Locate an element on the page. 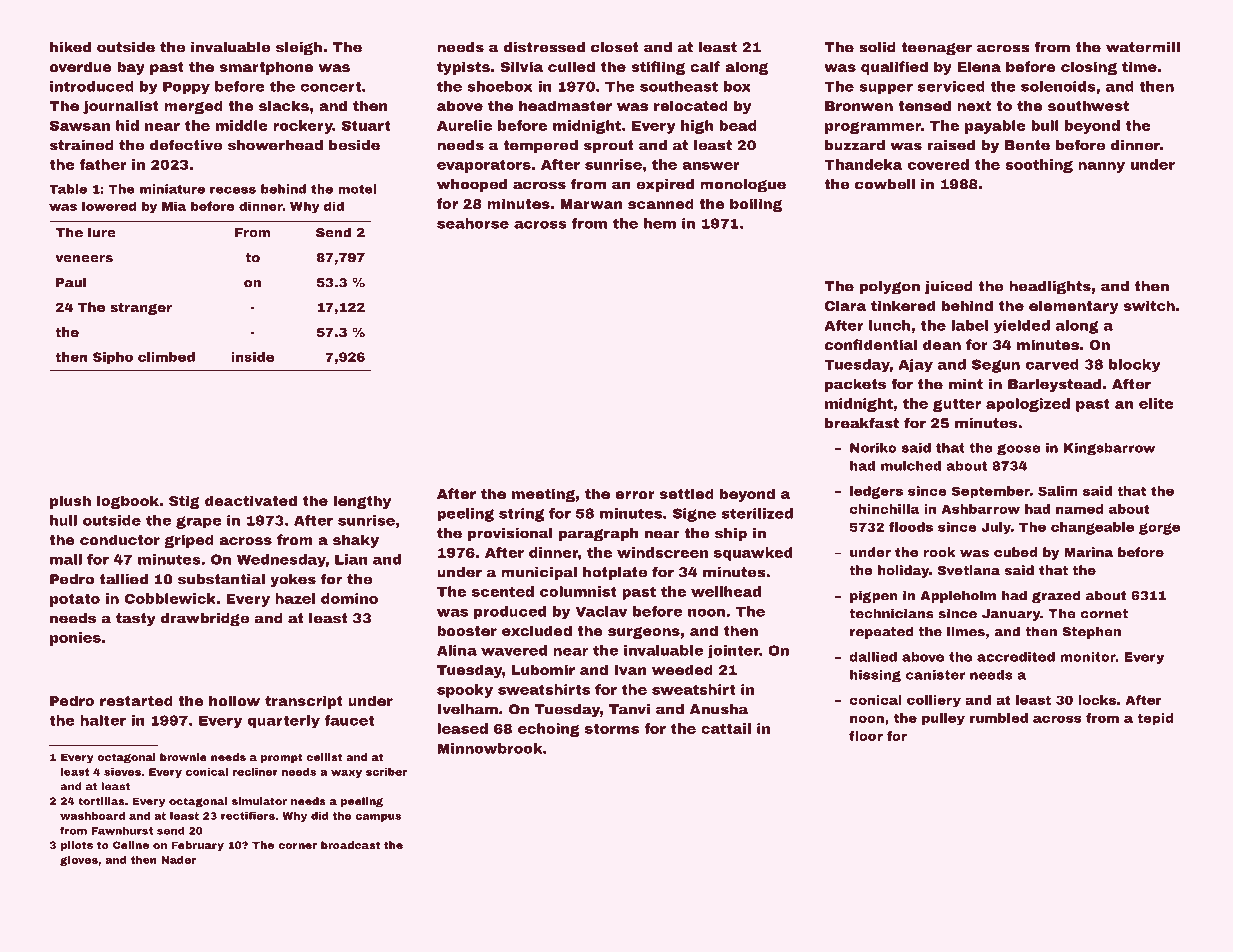  slacks is located at coordinates (284, 105).
